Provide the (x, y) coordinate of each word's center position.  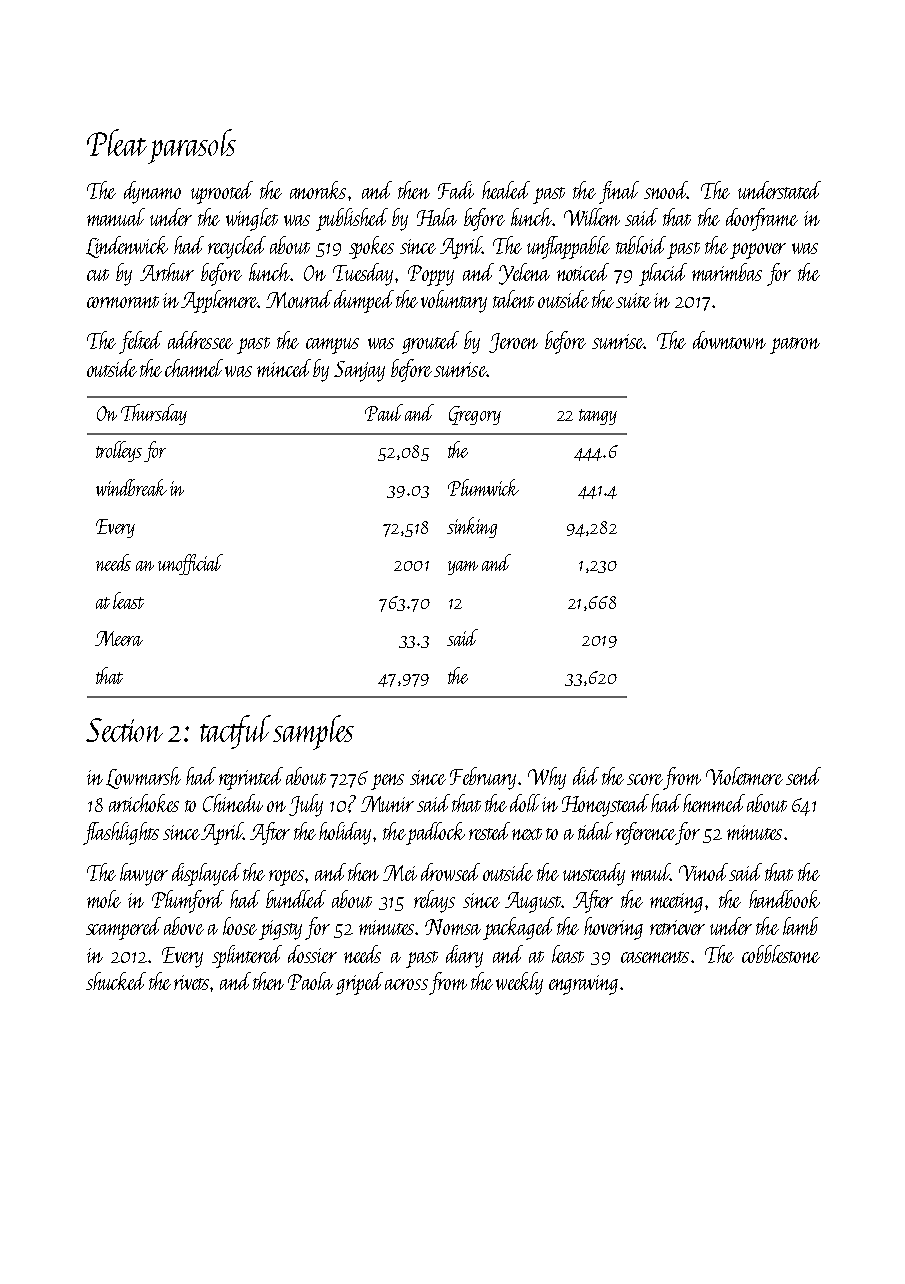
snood (666, 190)
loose (240, 926)
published (352, 219)
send (803, 776)
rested (489, 831)
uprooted (222, 192)
